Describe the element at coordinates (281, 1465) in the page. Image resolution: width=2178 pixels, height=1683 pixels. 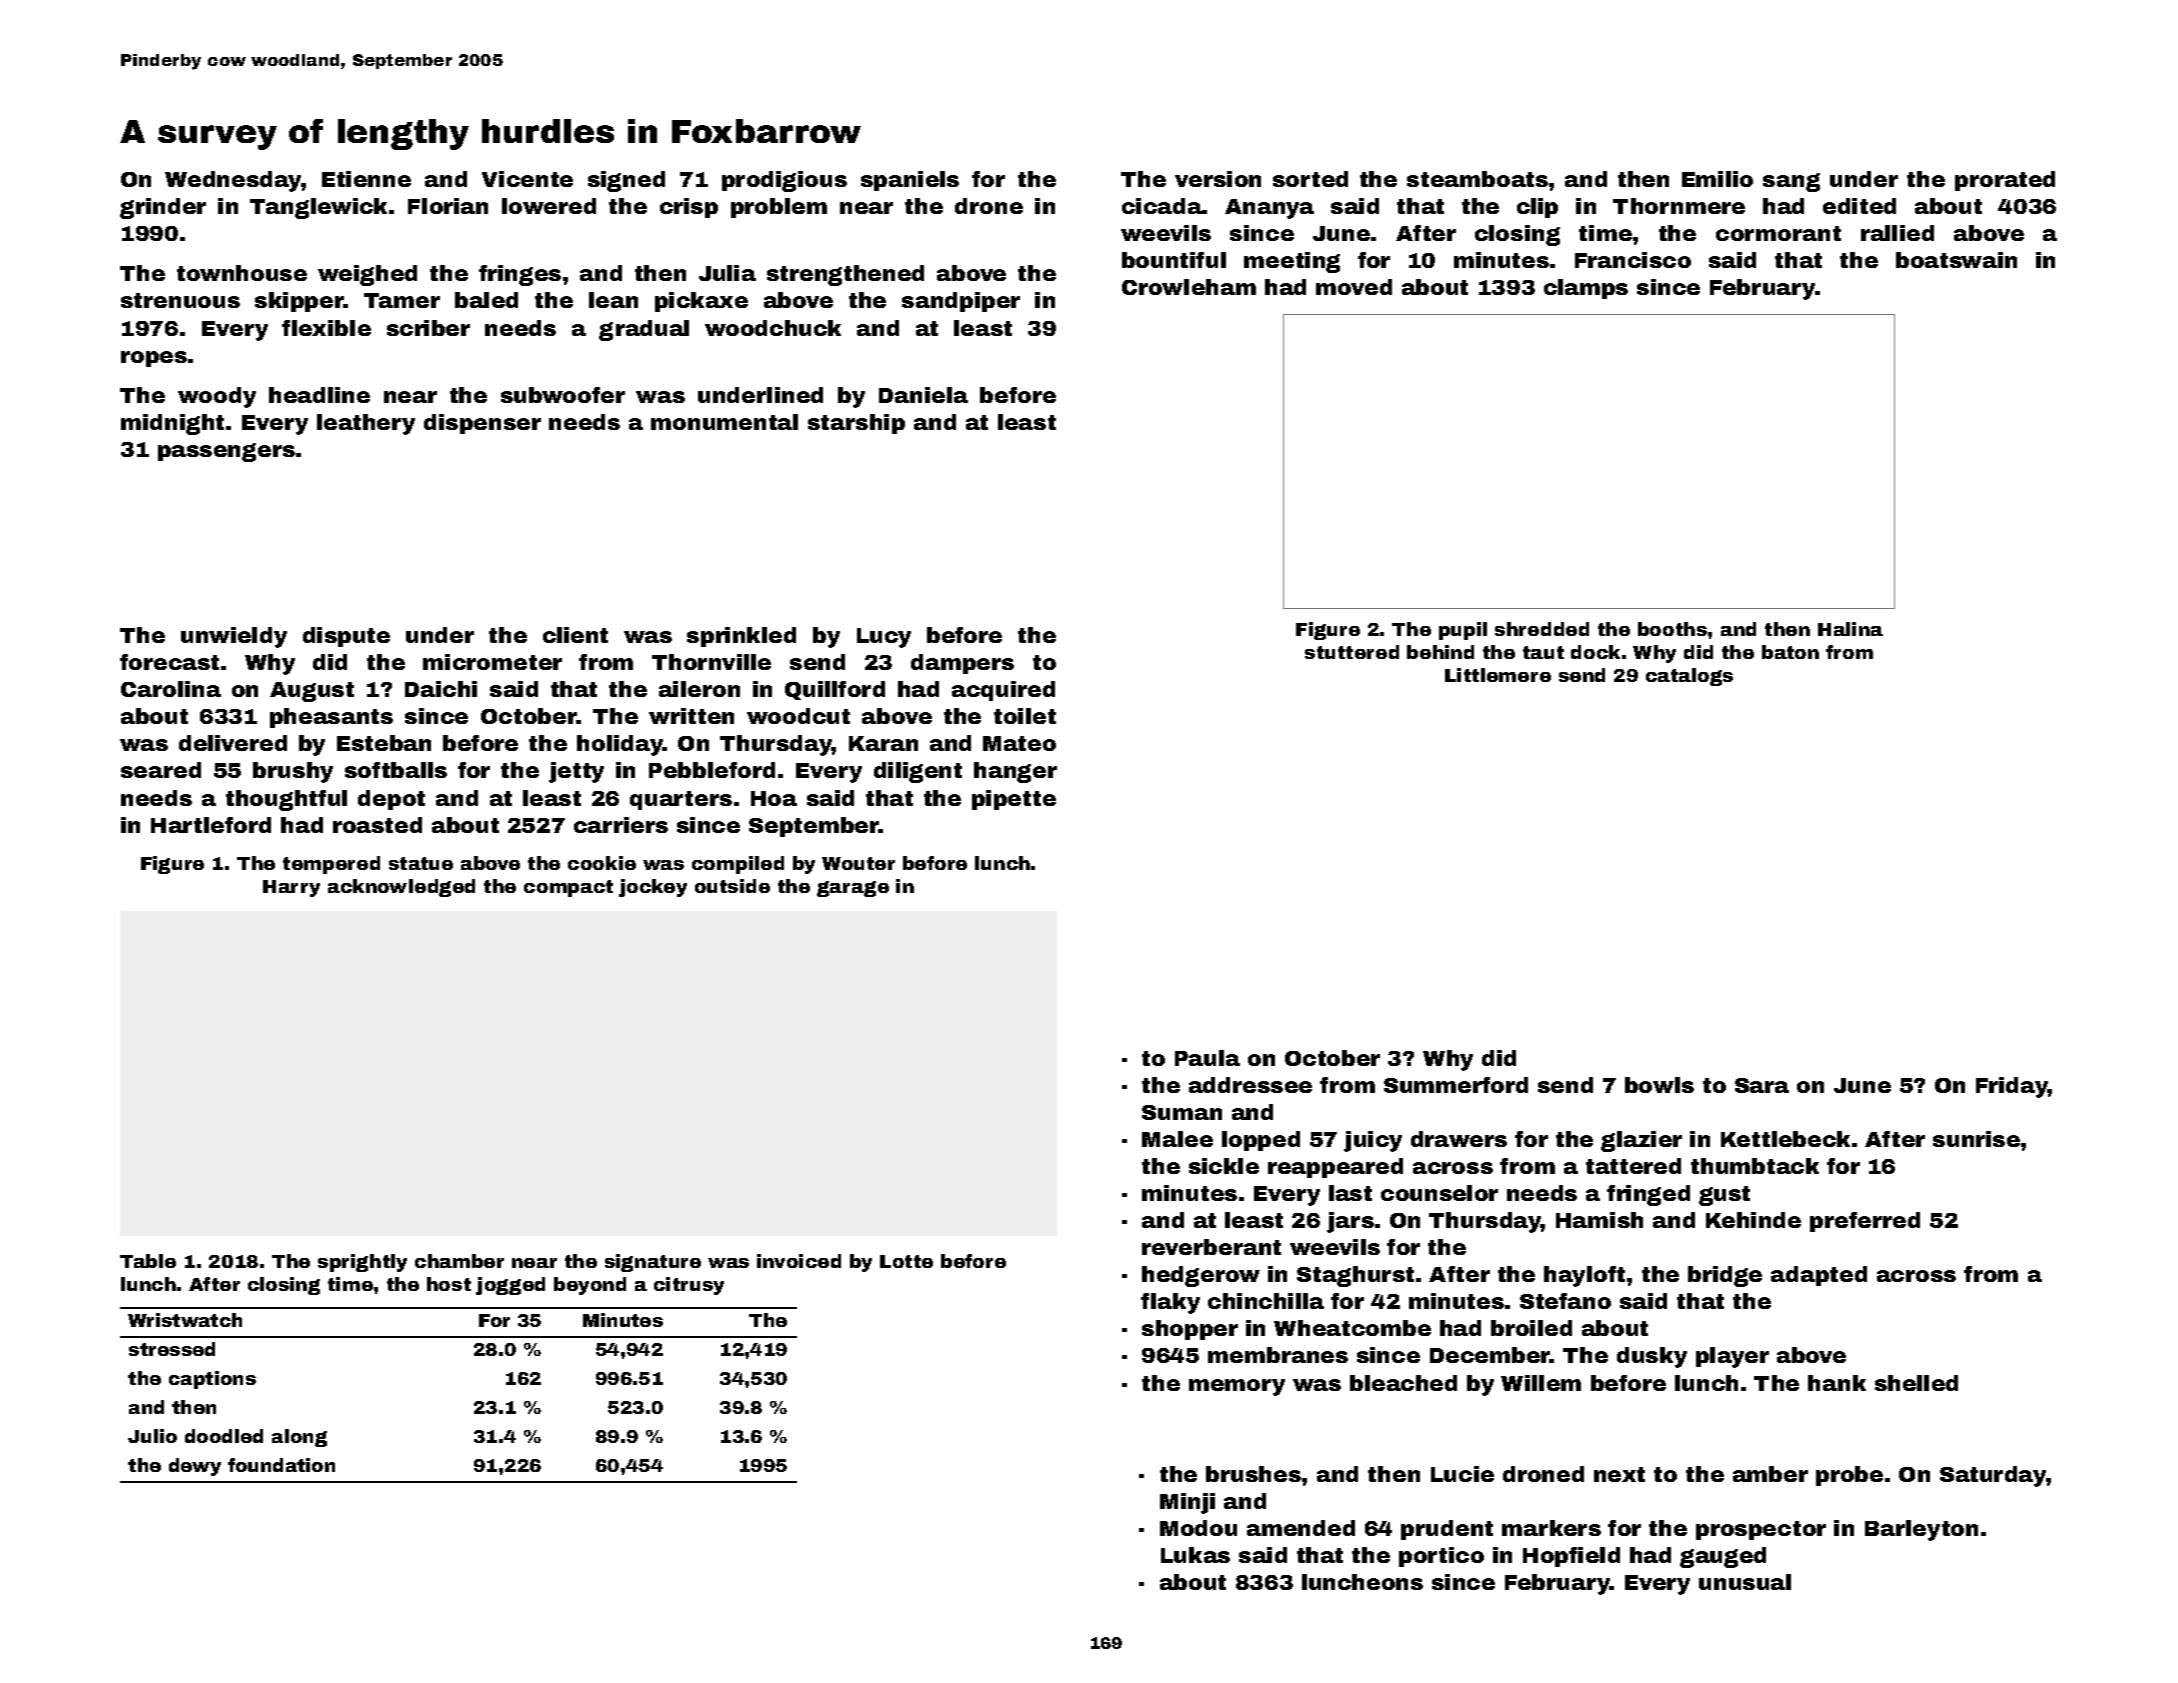
I see `foundation` at that location.
